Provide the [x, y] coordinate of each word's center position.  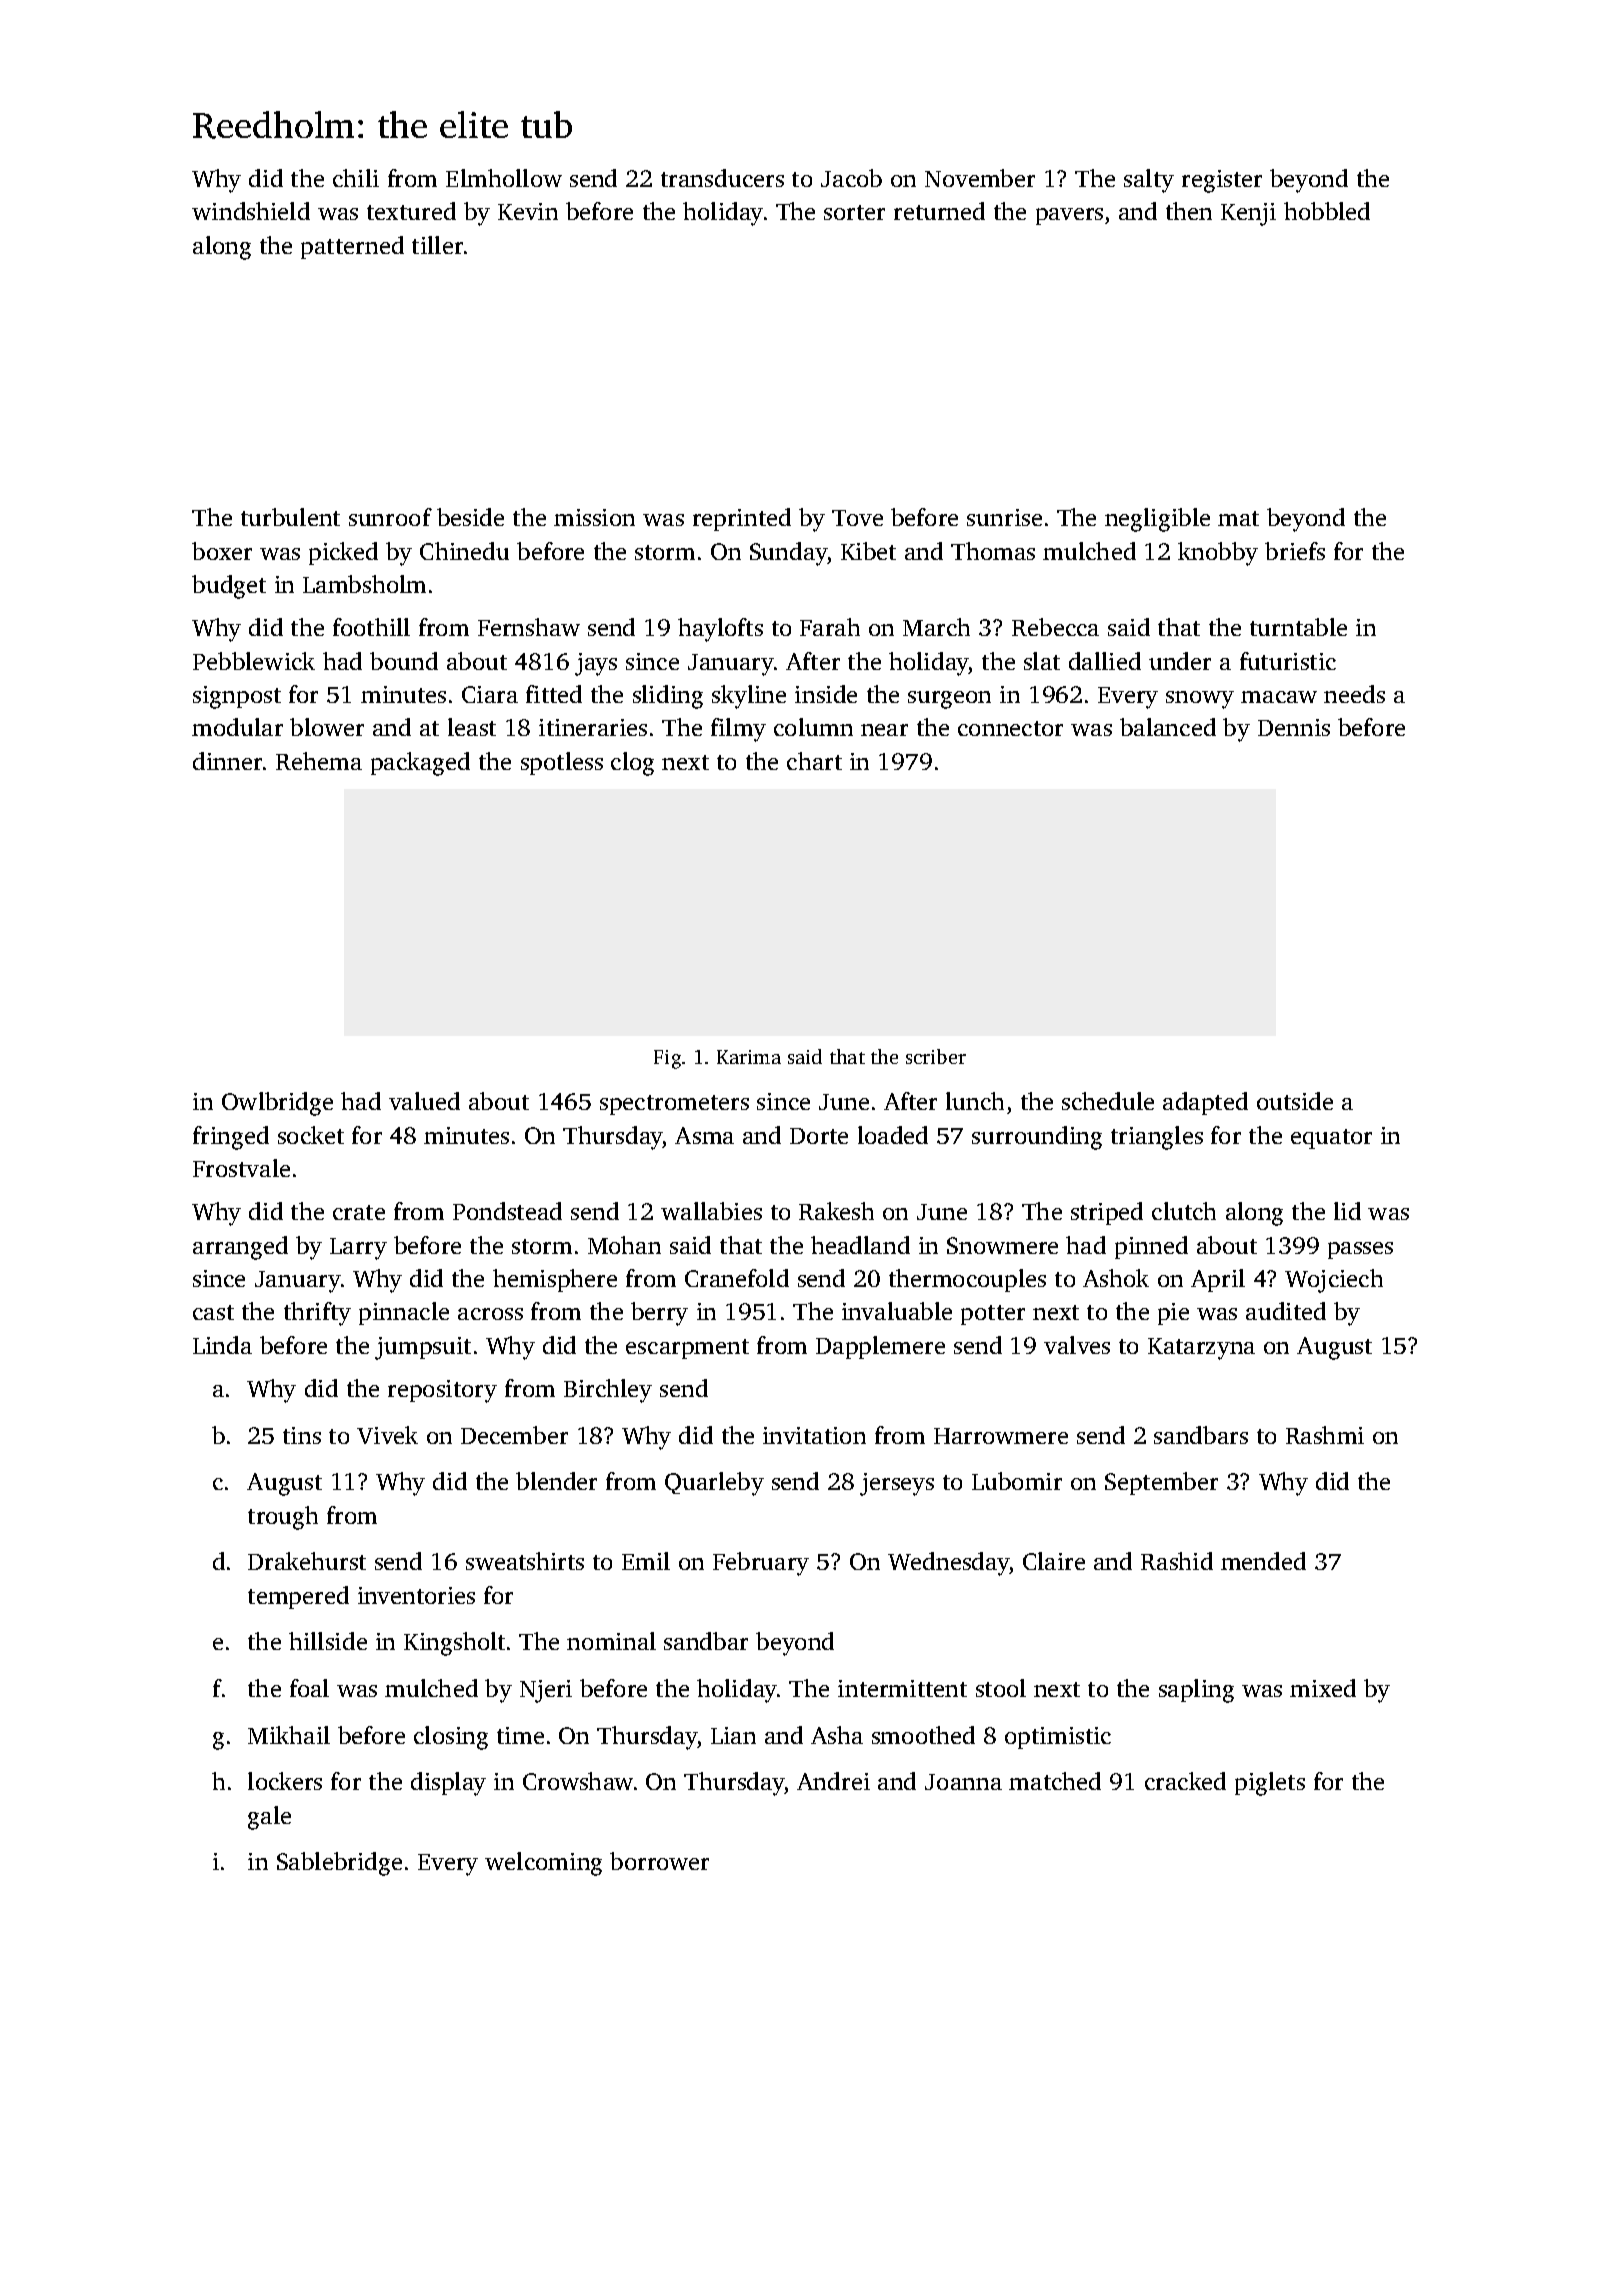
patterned [352, 247]
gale [269, 1818]
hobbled [1327, 211]
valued [424, 1101]
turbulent [290, 517]
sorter [854, 212]
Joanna [963, 1782]
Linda [222, 1345]
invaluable [897, 1311]
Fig [667, 1059]
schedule [1108, 1101]
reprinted [742, 519]
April [1218, 1280]
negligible [1157, 520]
